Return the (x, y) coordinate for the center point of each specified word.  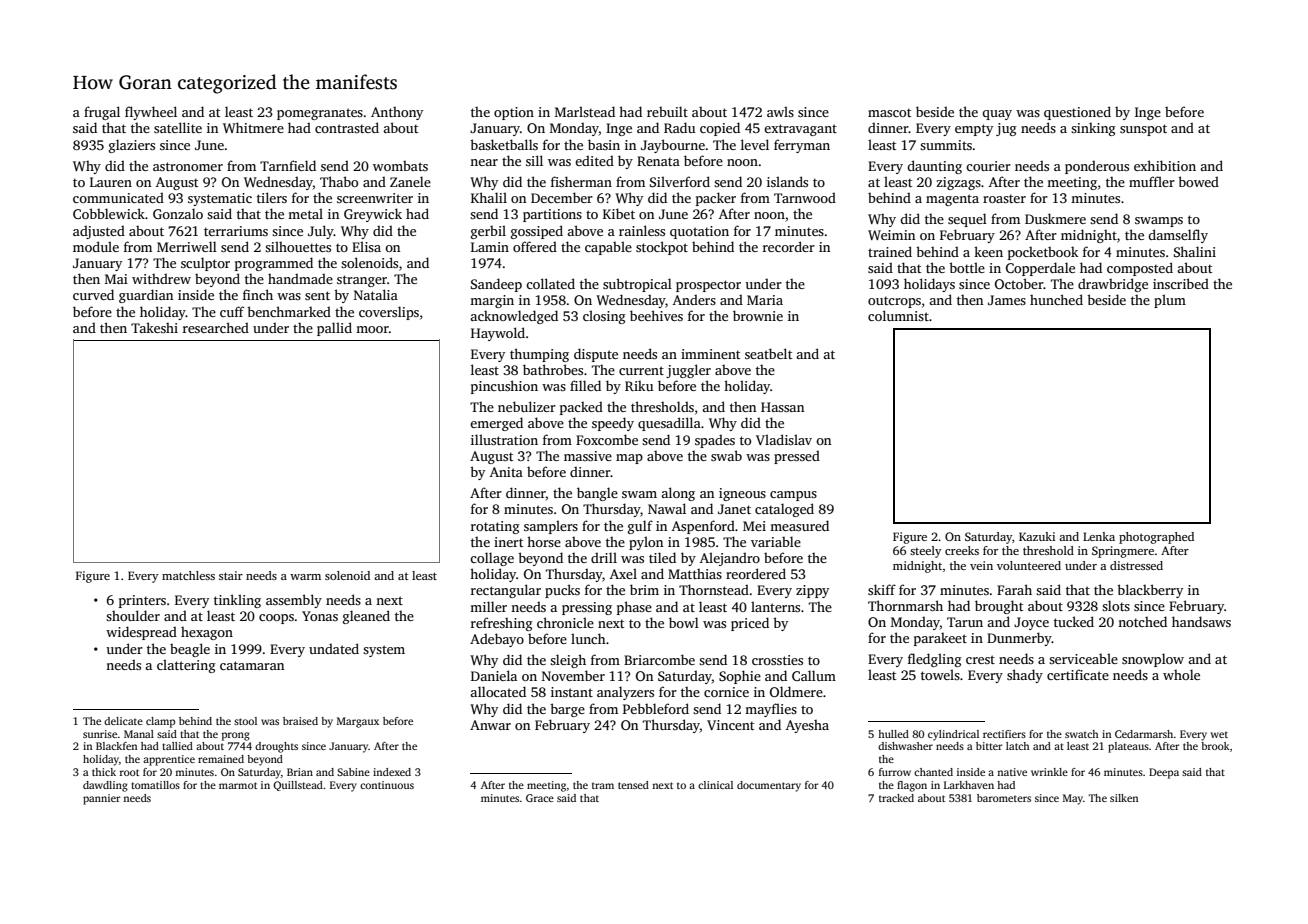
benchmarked (289, 311)
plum (1170, 301)
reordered (756, 573)
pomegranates (320, 114)
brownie (758, 315)
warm (305, 577)
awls (780, 111)
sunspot (1143, 130)
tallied (177, 746)
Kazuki (1037, 536)
